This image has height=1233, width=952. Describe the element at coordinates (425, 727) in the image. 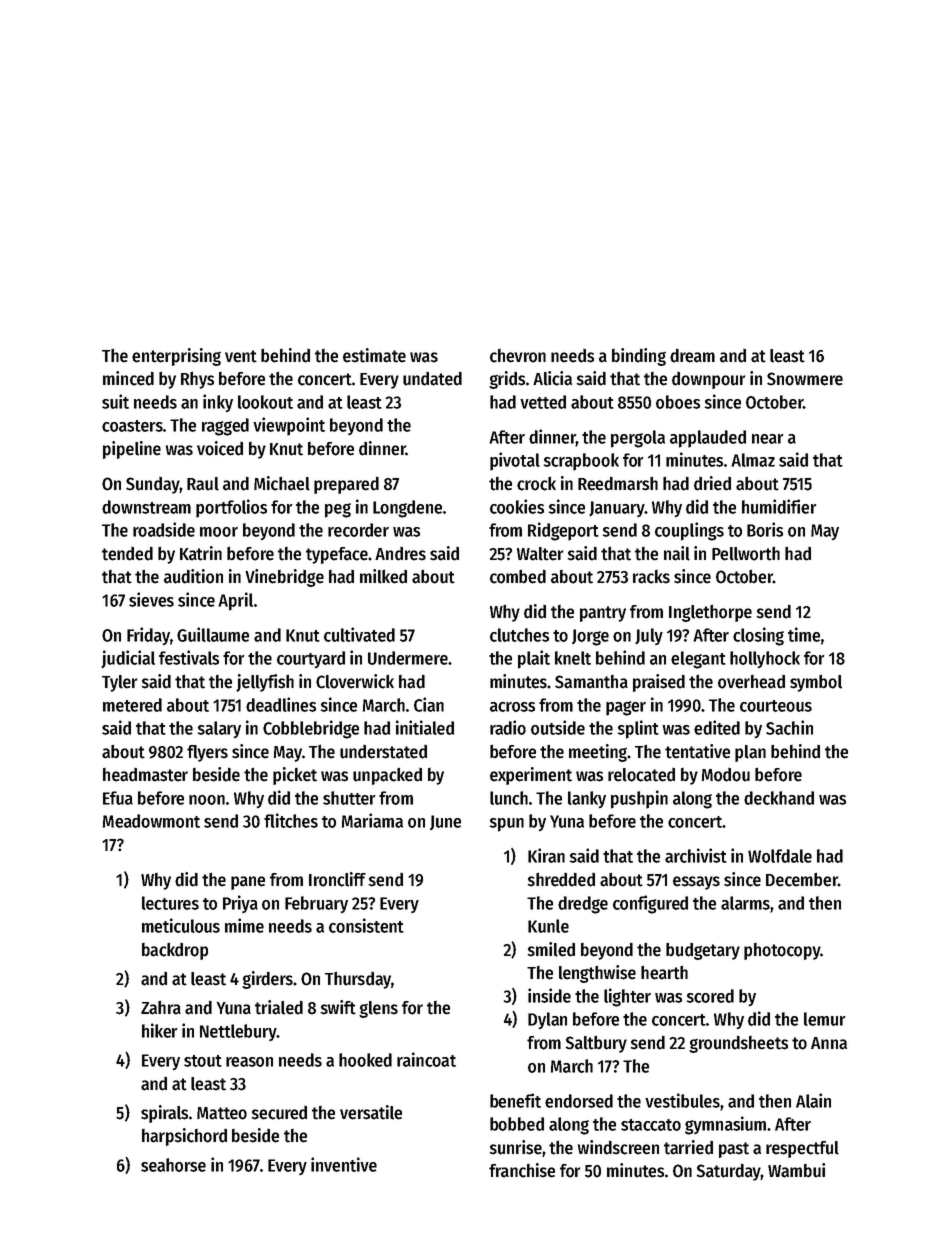

I see `initialed` at that location.
